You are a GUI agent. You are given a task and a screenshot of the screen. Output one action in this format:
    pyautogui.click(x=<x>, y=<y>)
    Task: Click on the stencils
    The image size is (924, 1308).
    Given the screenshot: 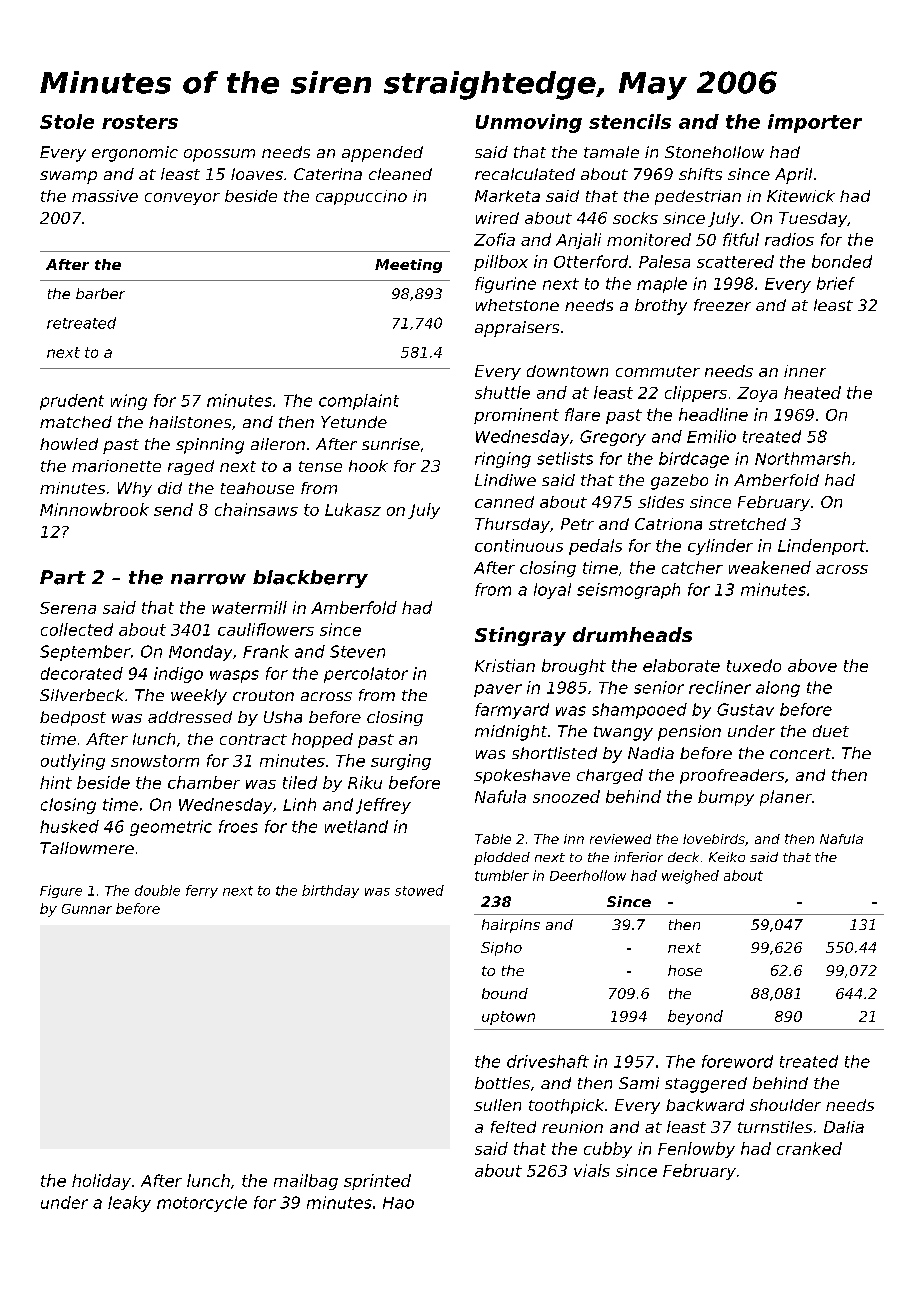 What is the action you would take?
    pyautogui.click(x=630, y=121)
